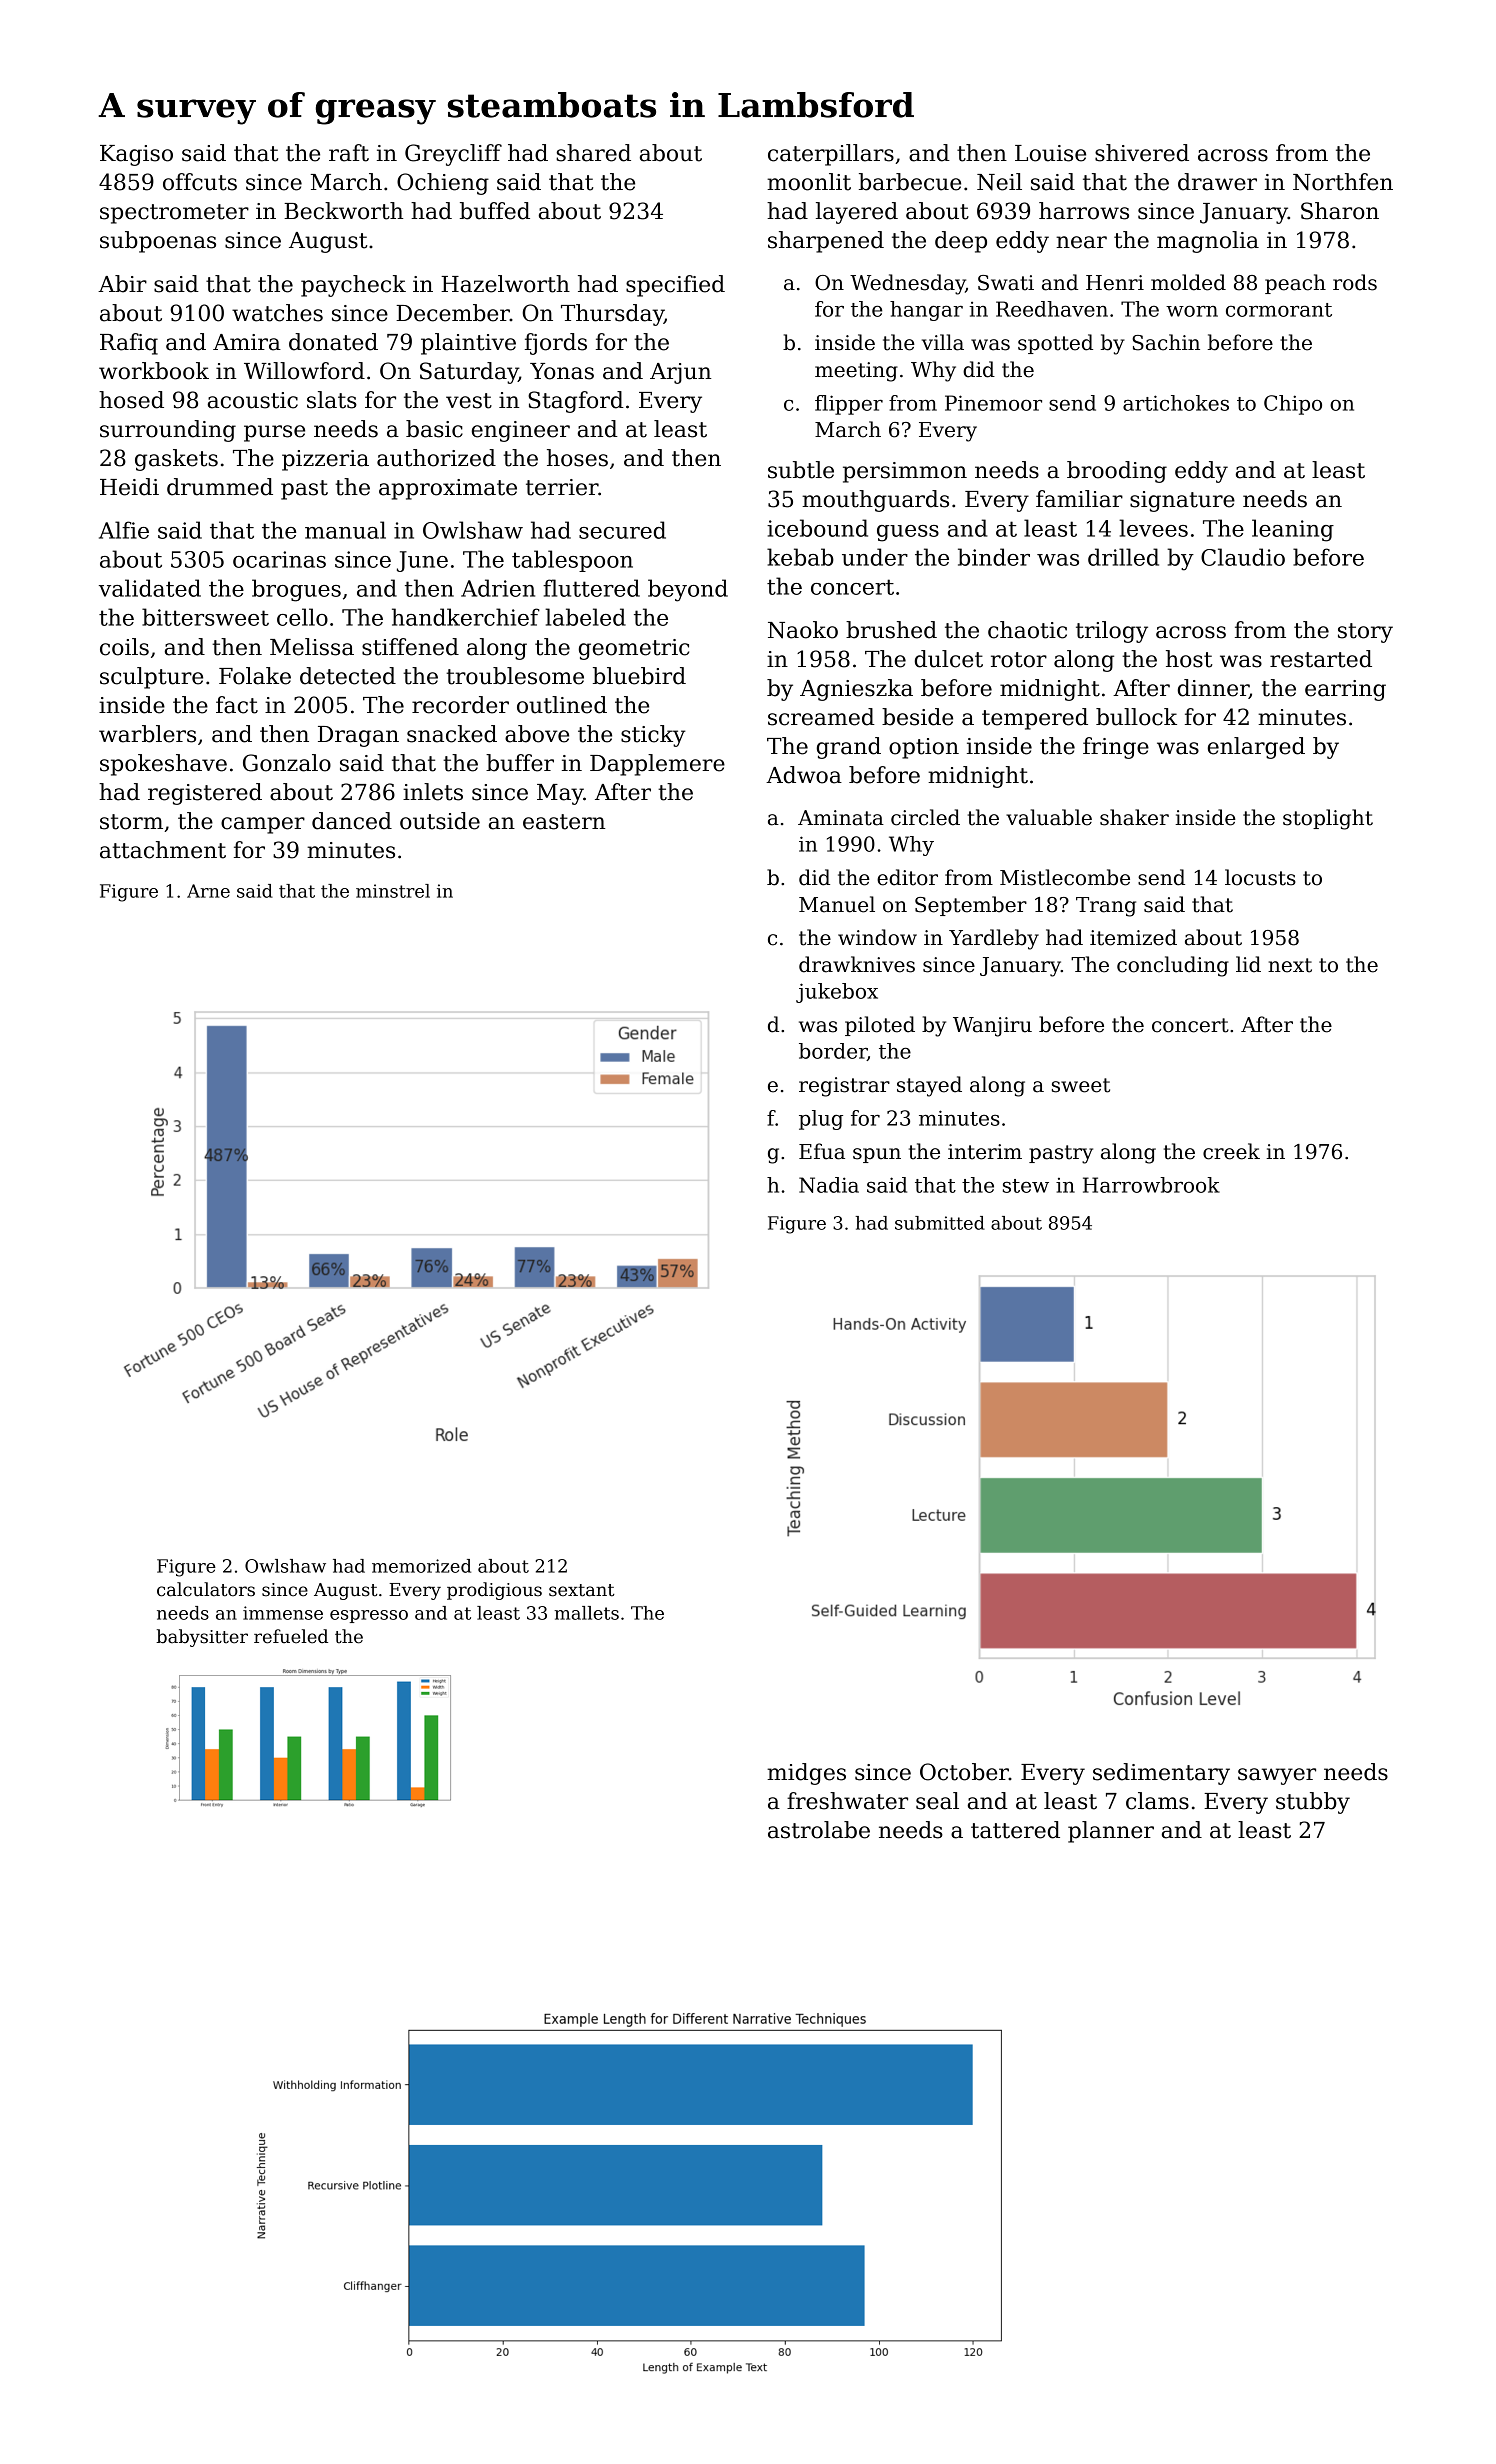 Image resolution: width=1496 pixels, height=2464 pixels. What do you see at coordinates (131, 822) in the screenshot?
I see `storm` at bounding box center [131, 822].
